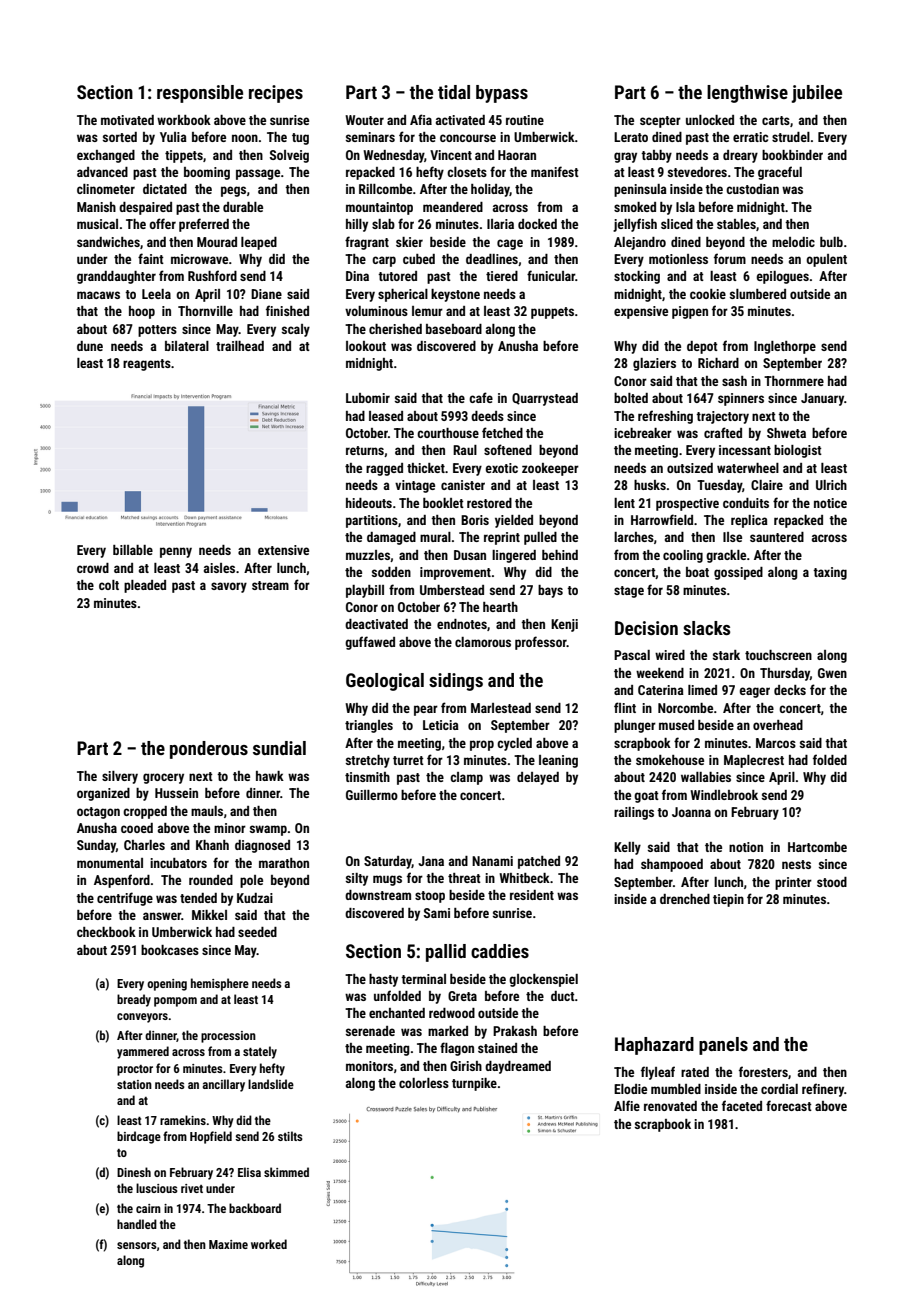 Image resolution: width=924 pixels, height=1308 pixels. Describe the element at coordinates (409, 242) in the screenshot. I see `skier` at that location.
